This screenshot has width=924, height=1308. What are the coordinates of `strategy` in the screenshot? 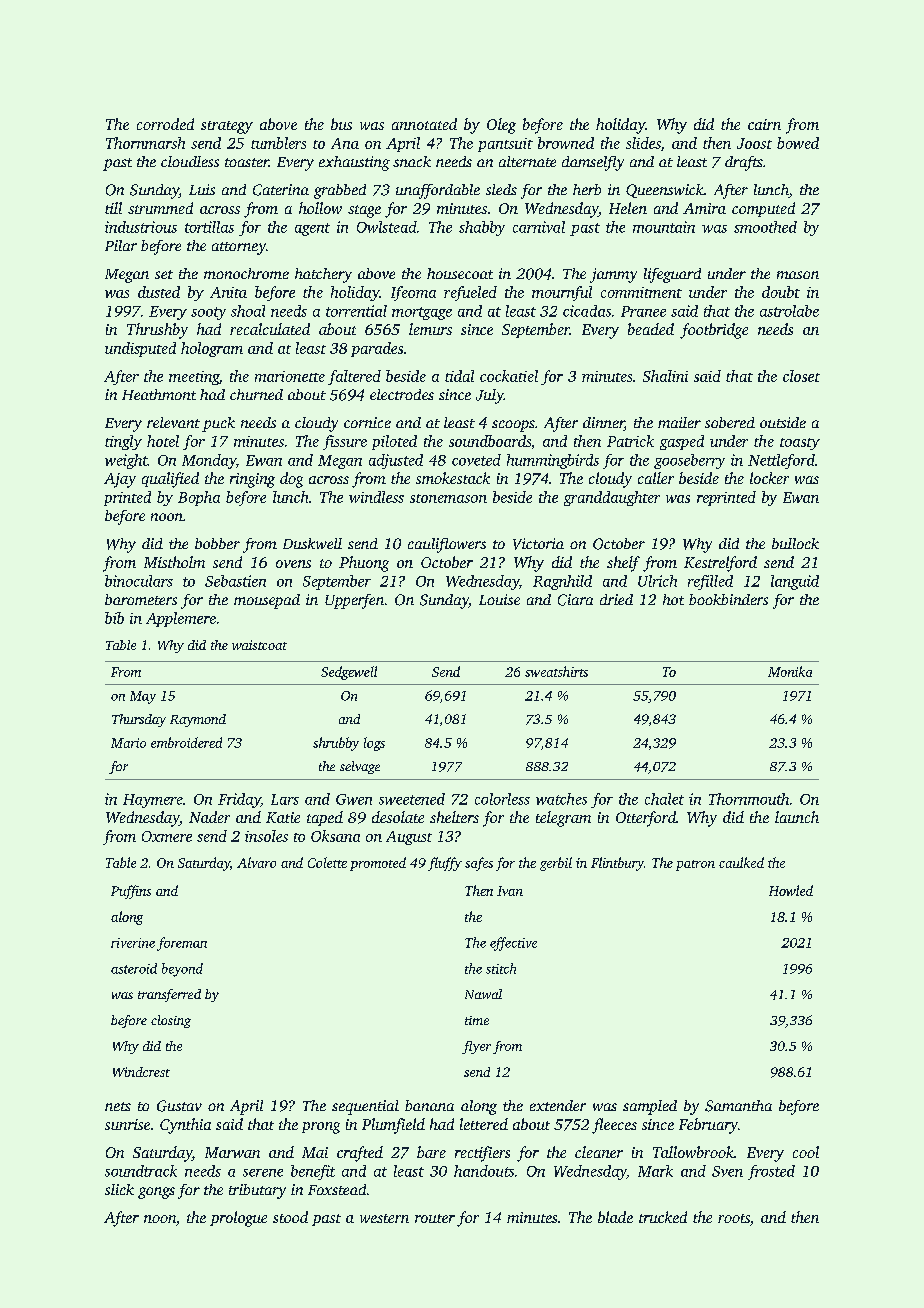 It's located at (227, 127).
